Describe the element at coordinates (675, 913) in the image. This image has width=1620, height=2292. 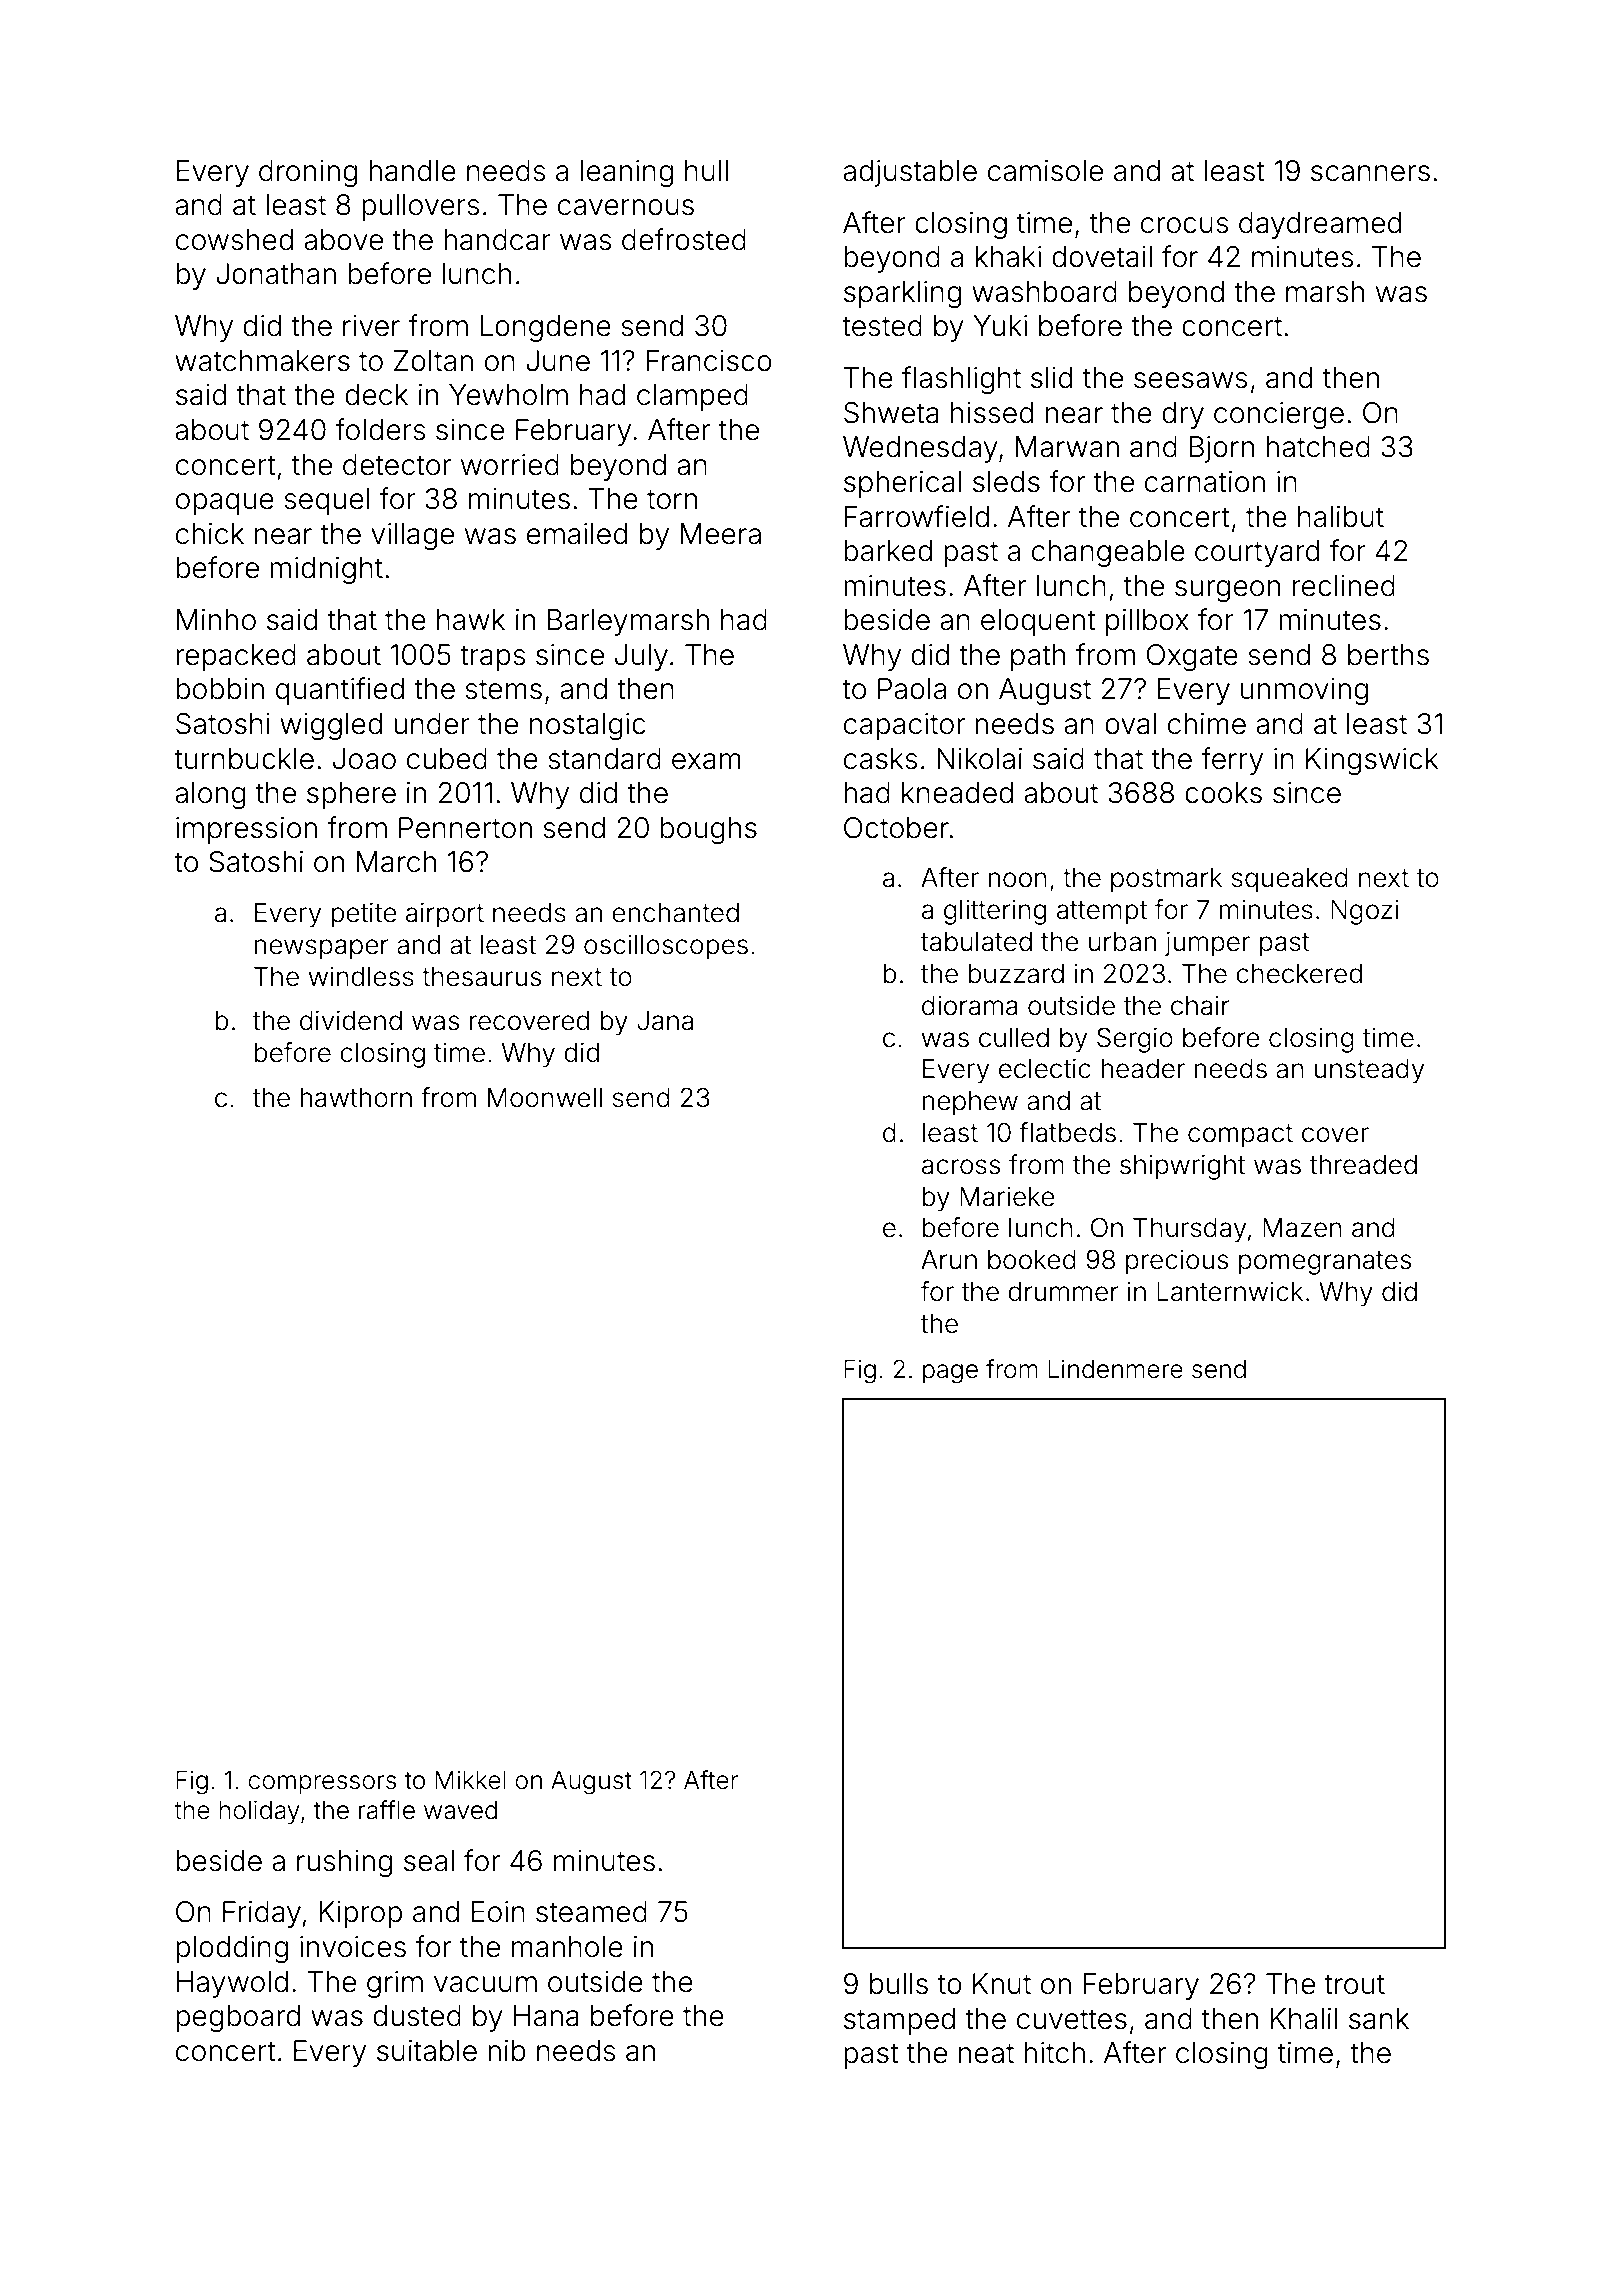
I see `enchanted` at that location.
